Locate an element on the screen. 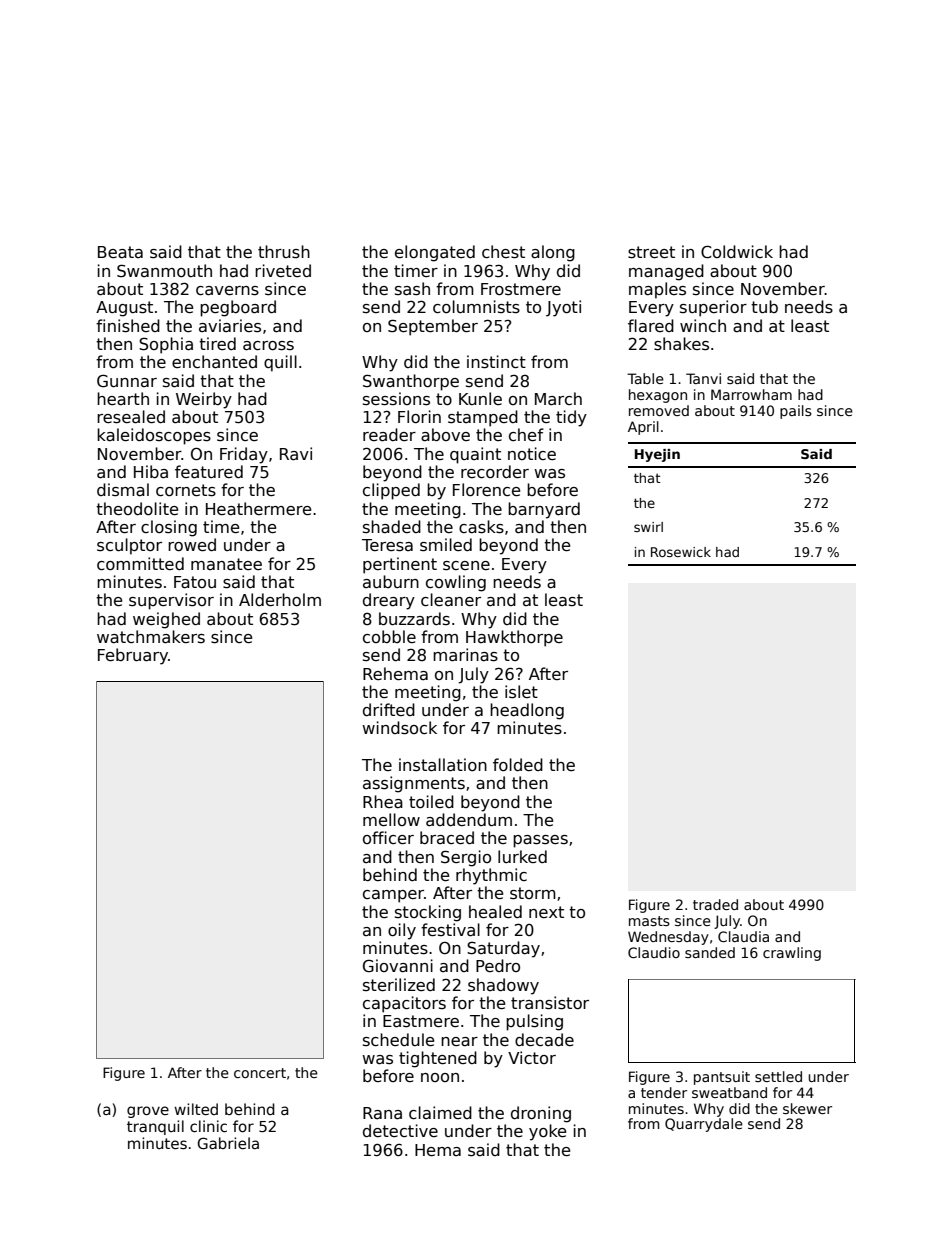  folded is located at coordinates (518, 764).
